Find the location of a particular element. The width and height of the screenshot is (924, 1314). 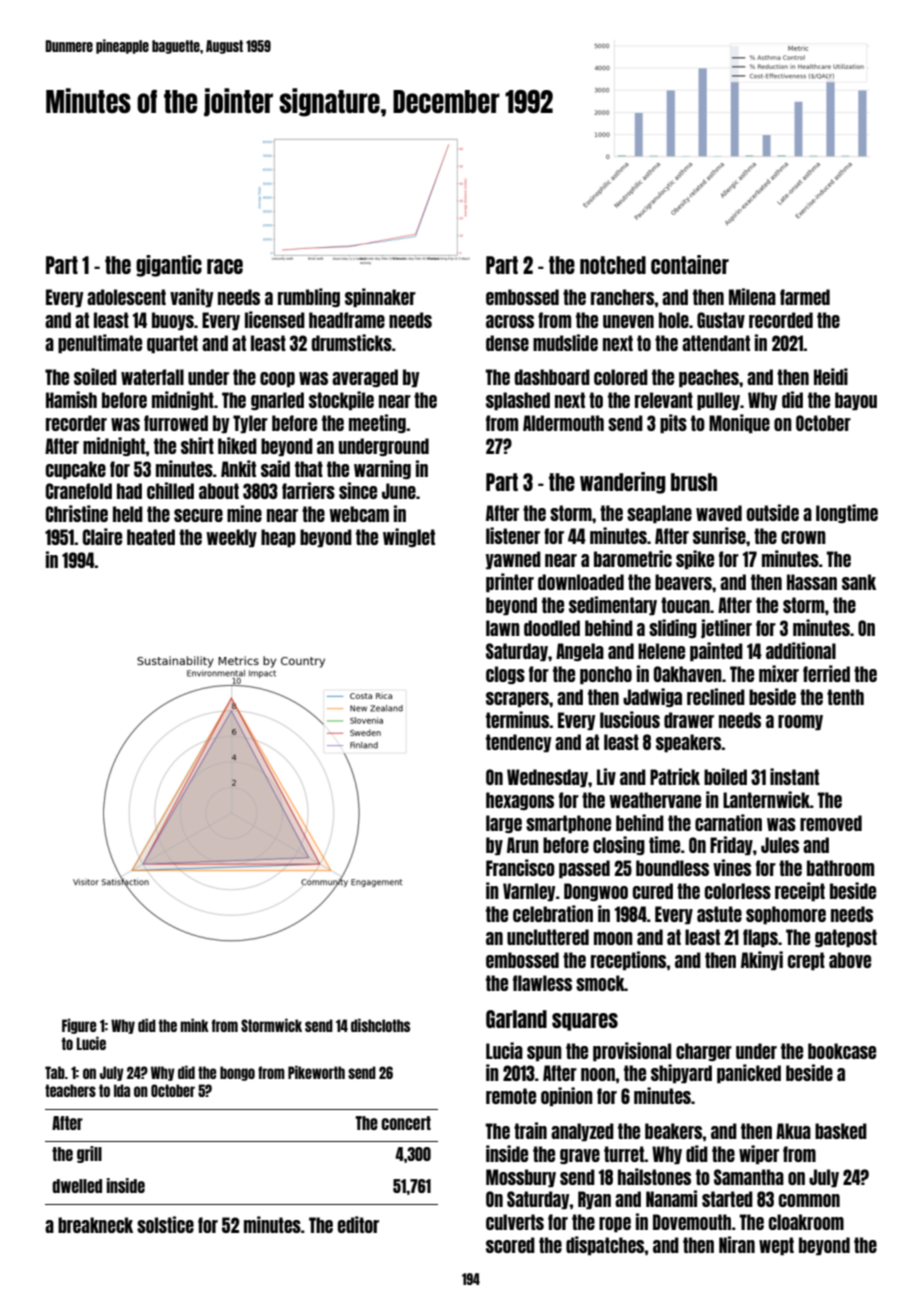

Lucie is located at coordinates (91, 1043).
